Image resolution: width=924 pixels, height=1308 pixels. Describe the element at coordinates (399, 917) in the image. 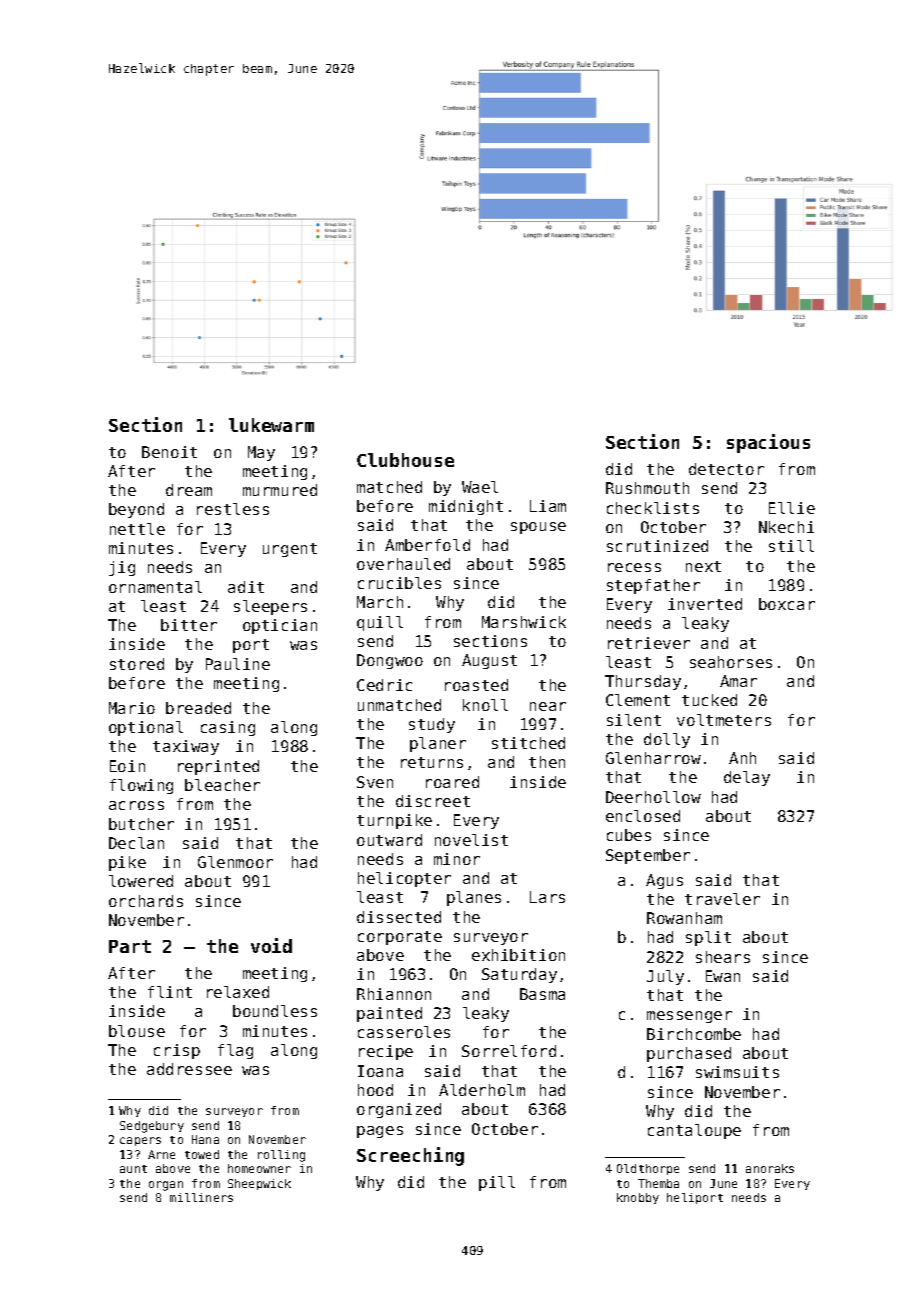

I see `dissected` at that location.
